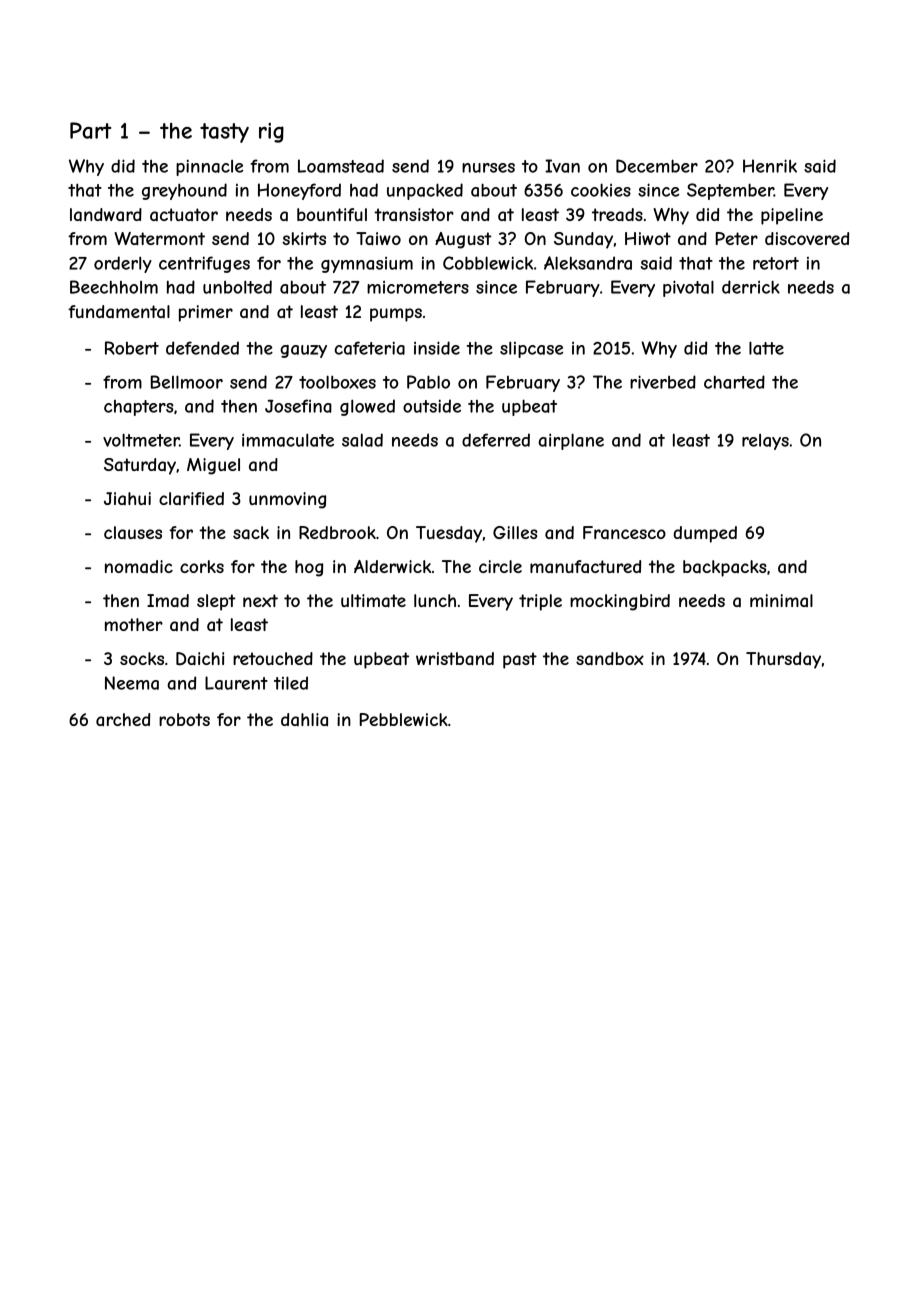 This document has height=1311, width=924. I want to click on unbolted, so click(237, 287).
